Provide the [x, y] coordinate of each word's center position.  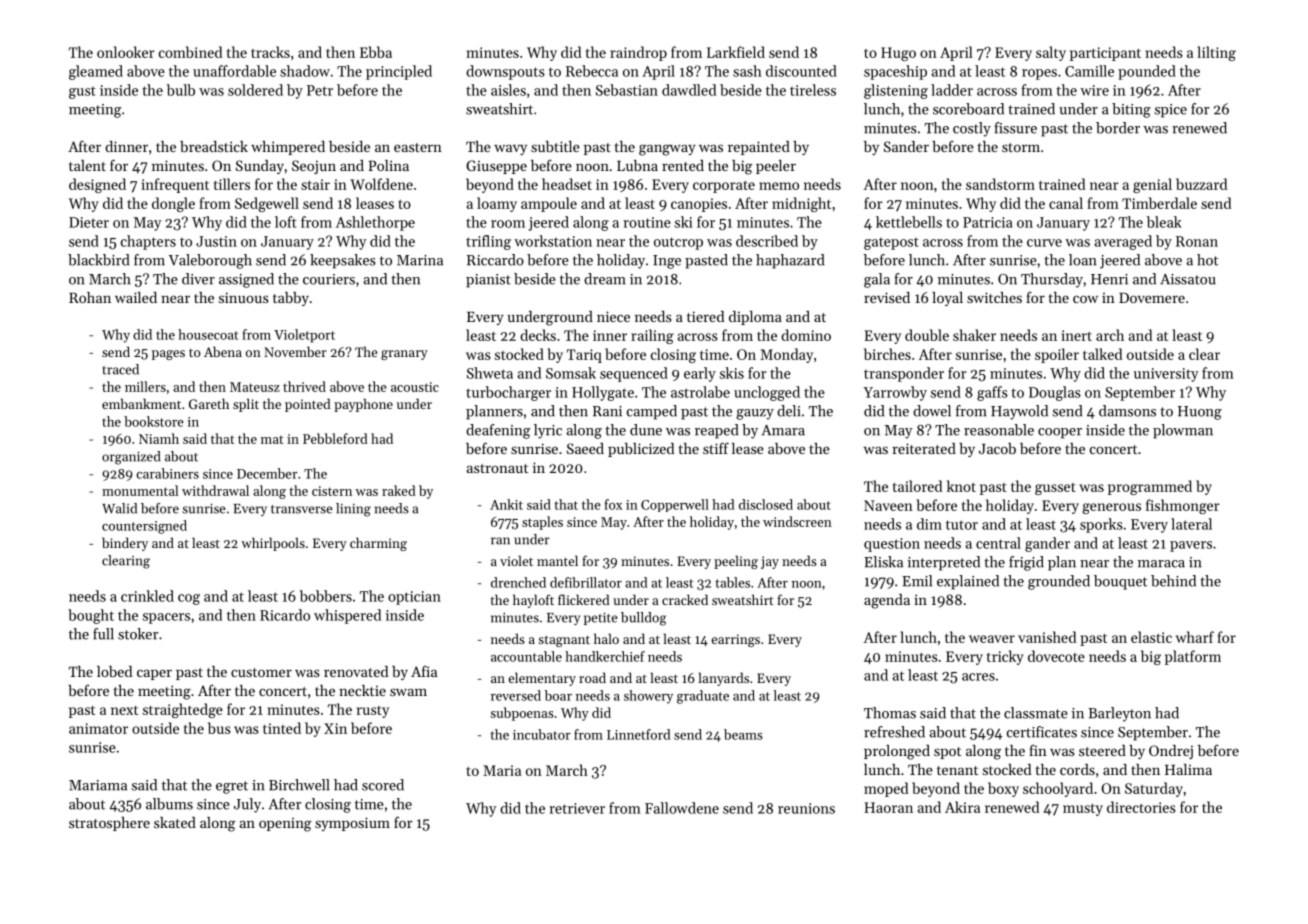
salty [1051, 53]
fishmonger [1183, 506]
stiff [716, 448]
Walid [119, 508]
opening [285, 825]
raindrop [638, 53]
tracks [270, 52]
